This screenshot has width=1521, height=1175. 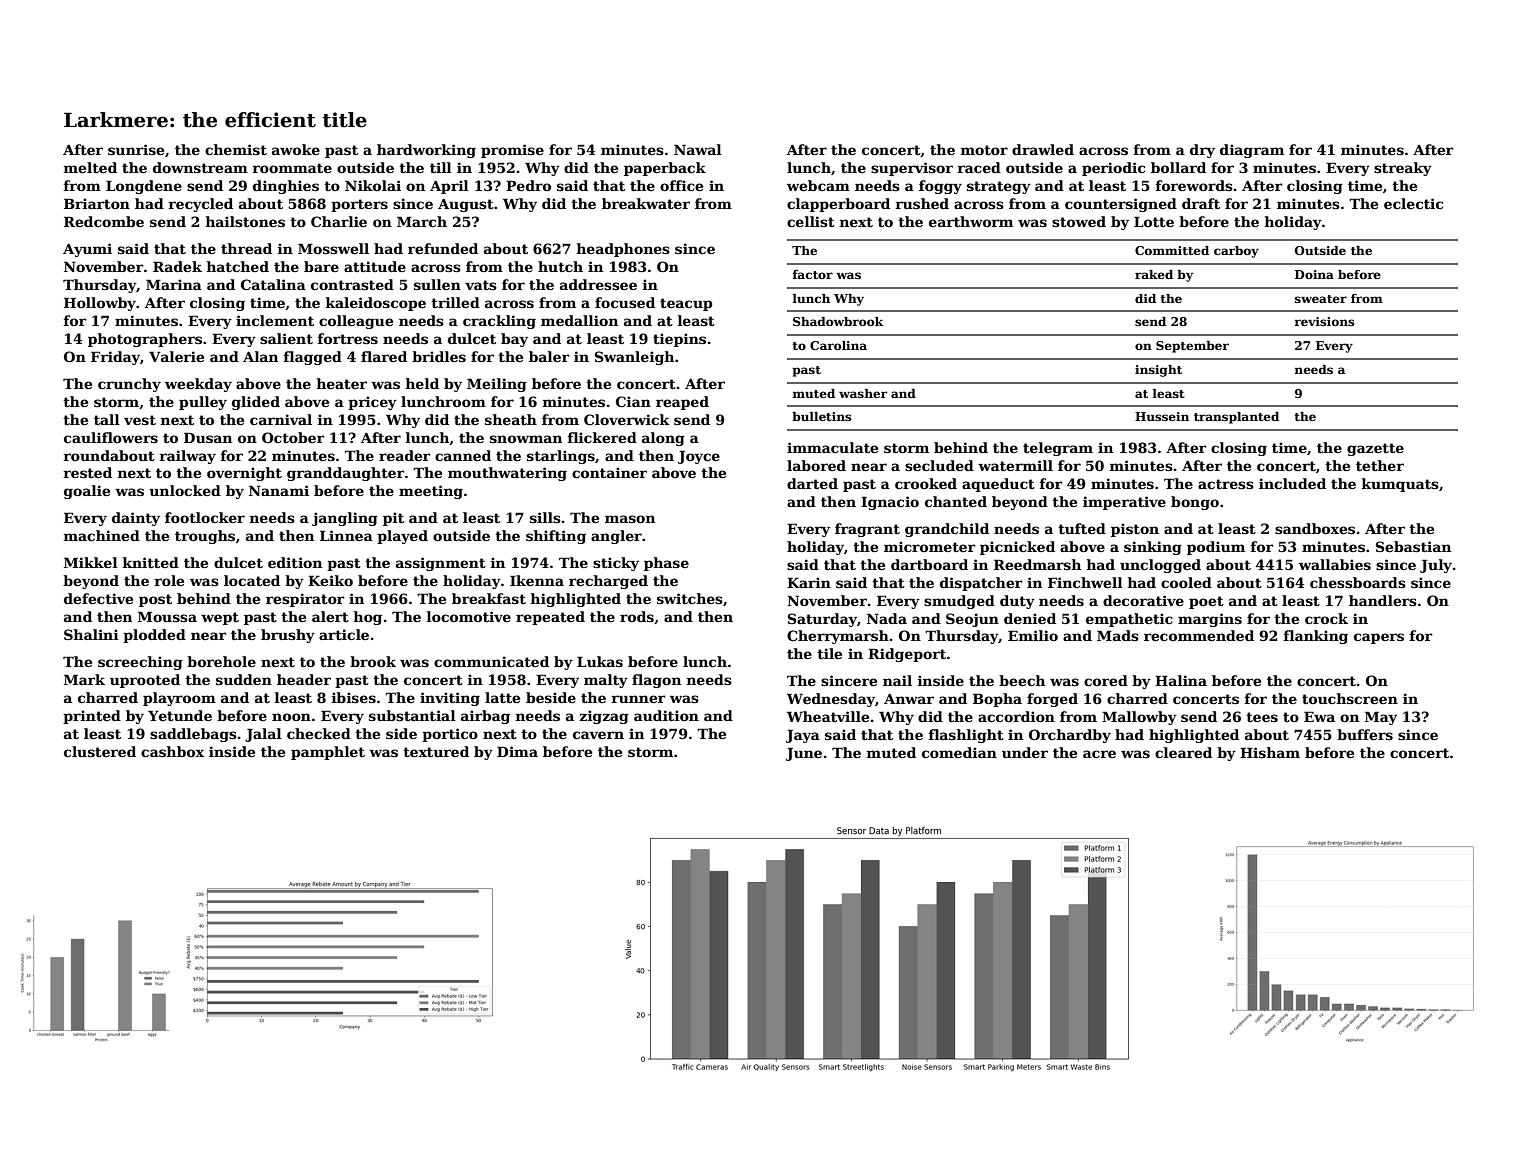 I want to click on baler, so click(x=549, y=356).
